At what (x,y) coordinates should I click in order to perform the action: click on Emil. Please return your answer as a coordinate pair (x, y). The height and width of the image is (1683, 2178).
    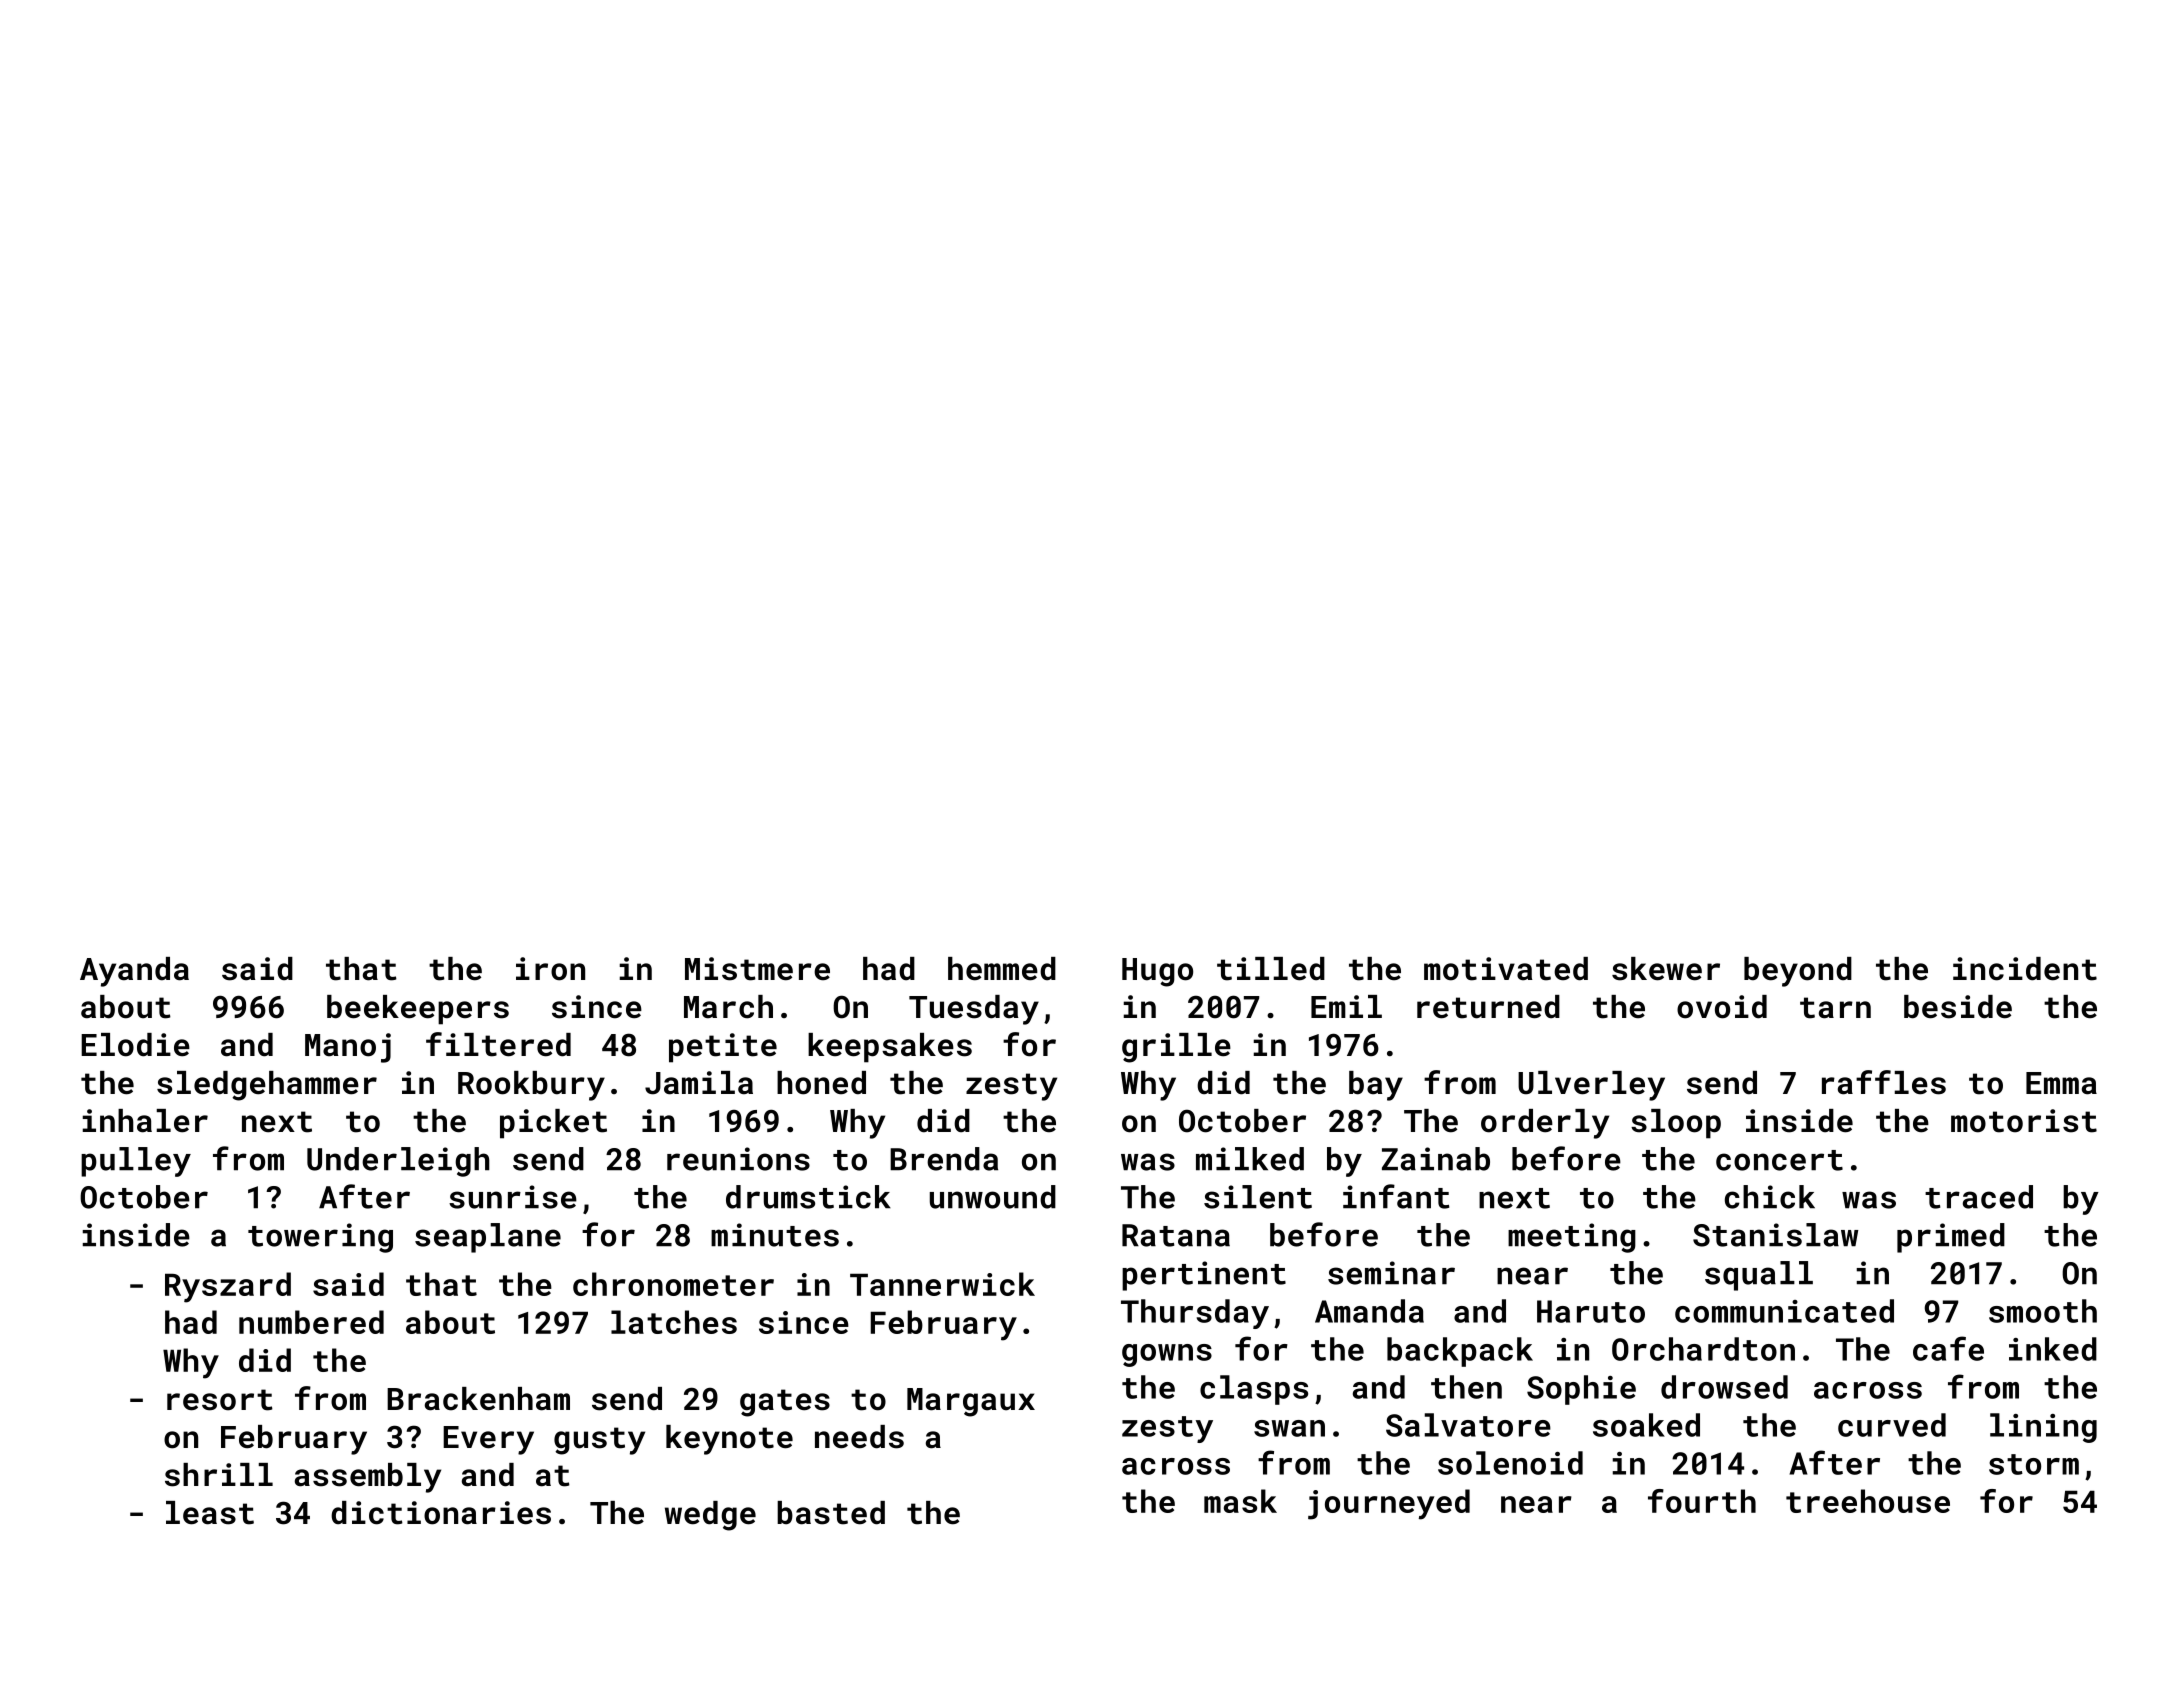
    Looking at the image, I should click on (1346, 1006).
